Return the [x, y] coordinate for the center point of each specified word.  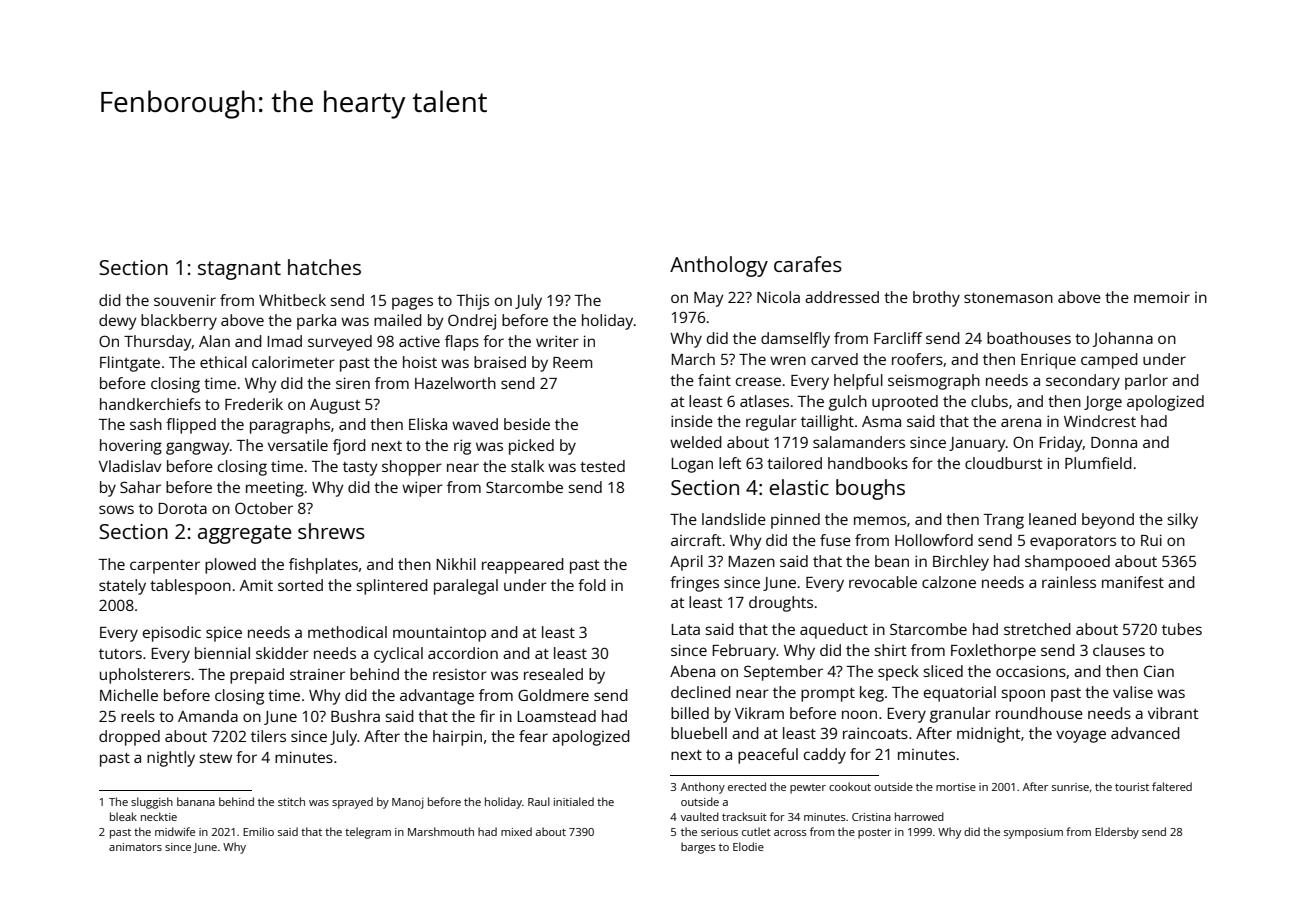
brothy [936, 299]
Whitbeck [292, 300]
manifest [1133, 582]
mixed [516, 831]
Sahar [140, 487]
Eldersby [1117, 833]
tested [602, 466]
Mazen [751, 561]
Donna [1114, 442]
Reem [572, 362]
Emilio [258, 831]
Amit [256, 585]
